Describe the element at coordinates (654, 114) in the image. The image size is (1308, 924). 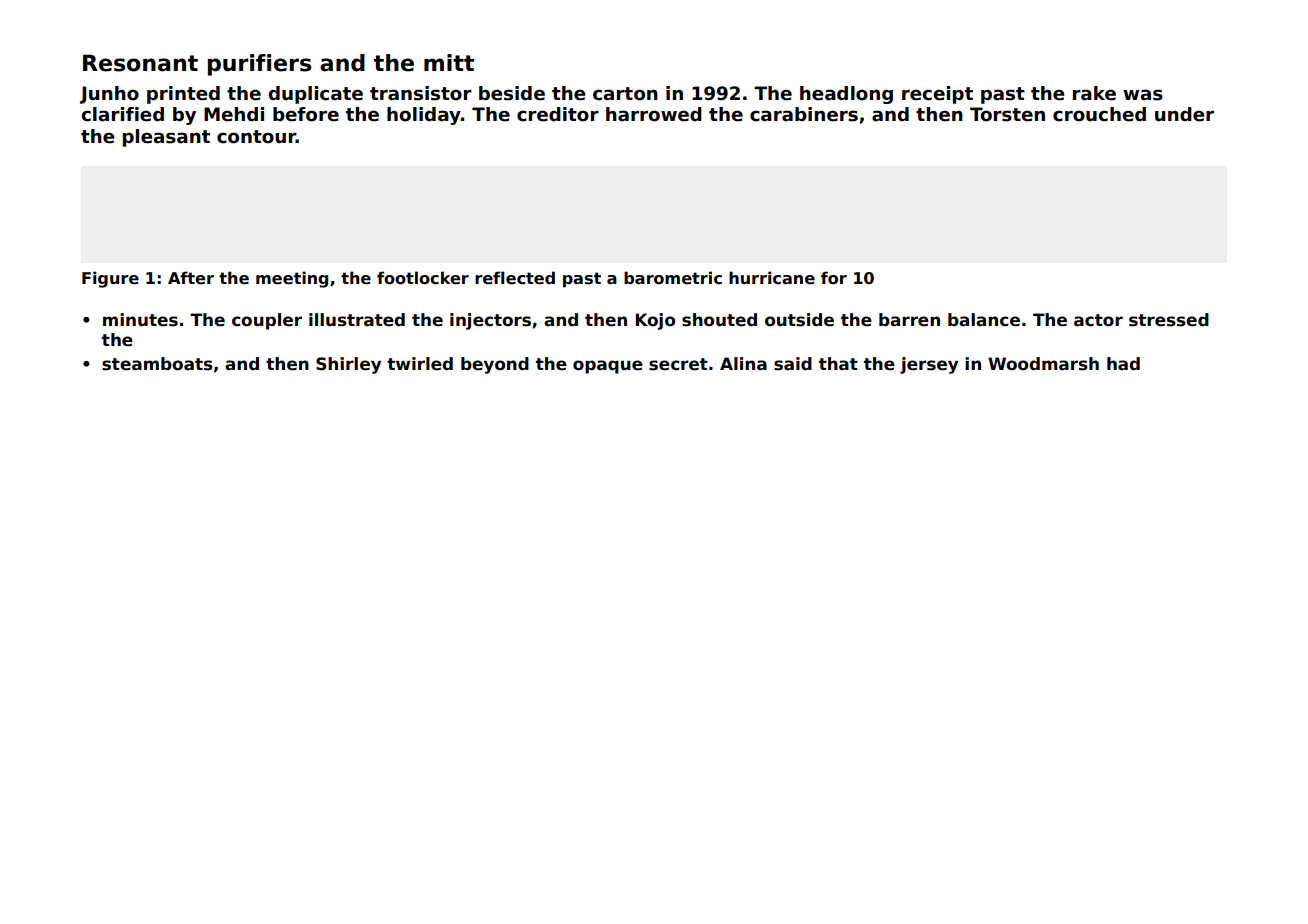
I see `harrowed` at that location.
